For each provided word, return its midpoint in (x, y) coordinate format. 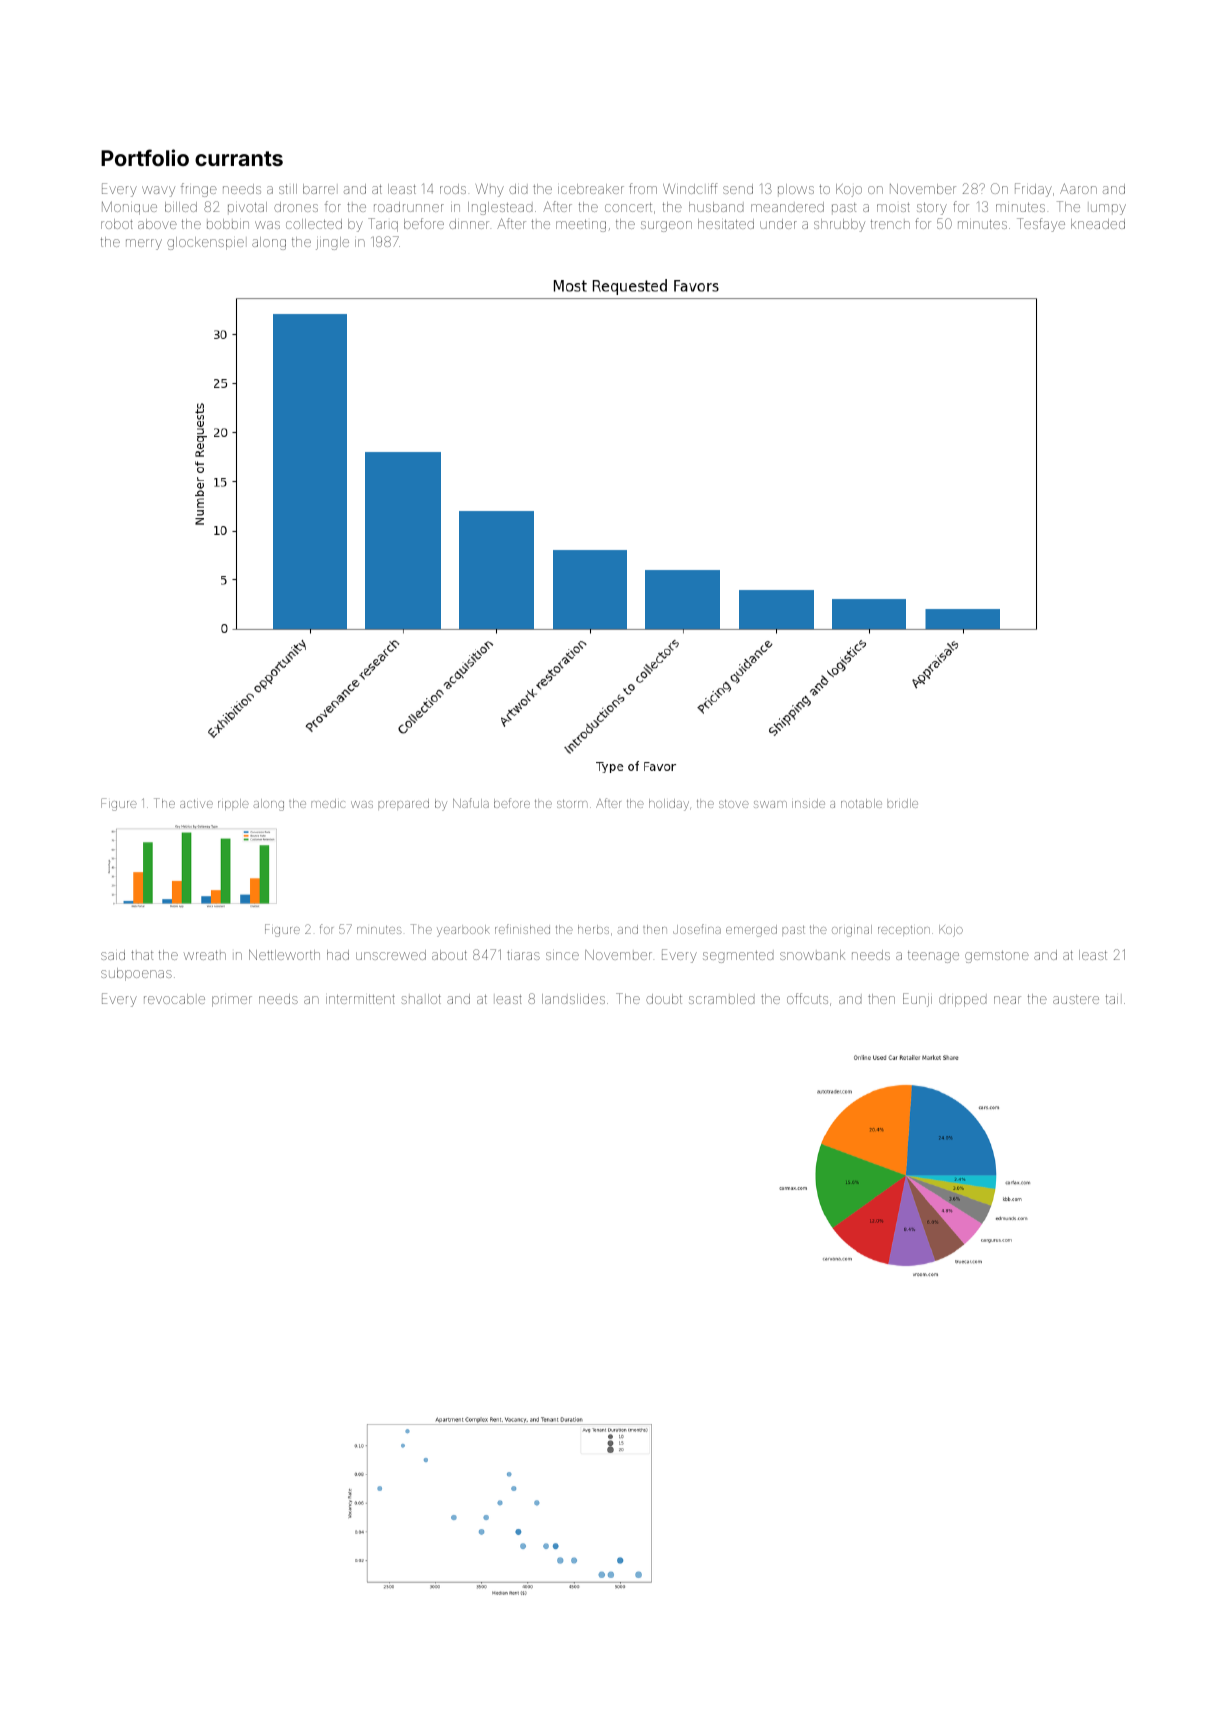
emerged (751, 931)
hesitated (726, 224)
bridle (902, 803)
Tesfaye (1041, 225)
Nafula (471, 803)
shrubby (839, 225)
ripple (233, 804)
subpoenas (136, 974)
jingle (332, 243)
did (518, 189)
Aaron (1078, 188)
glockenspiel (205, 243)
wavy (158, 191)
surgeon (666, 226)
